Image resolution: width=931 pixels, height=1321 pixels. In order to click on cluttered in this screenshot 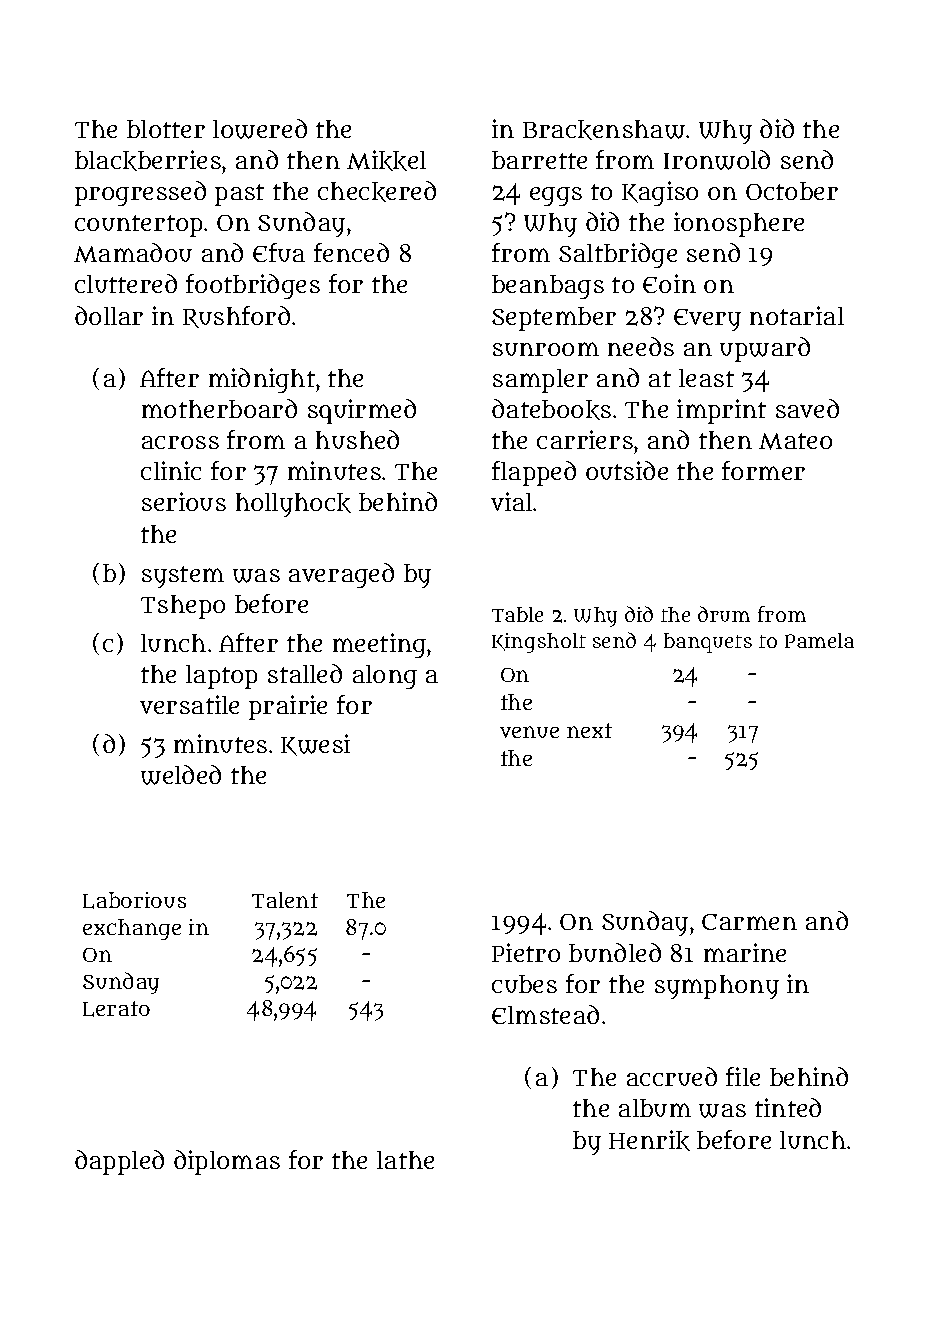, I will do `click(126, 283)`.
